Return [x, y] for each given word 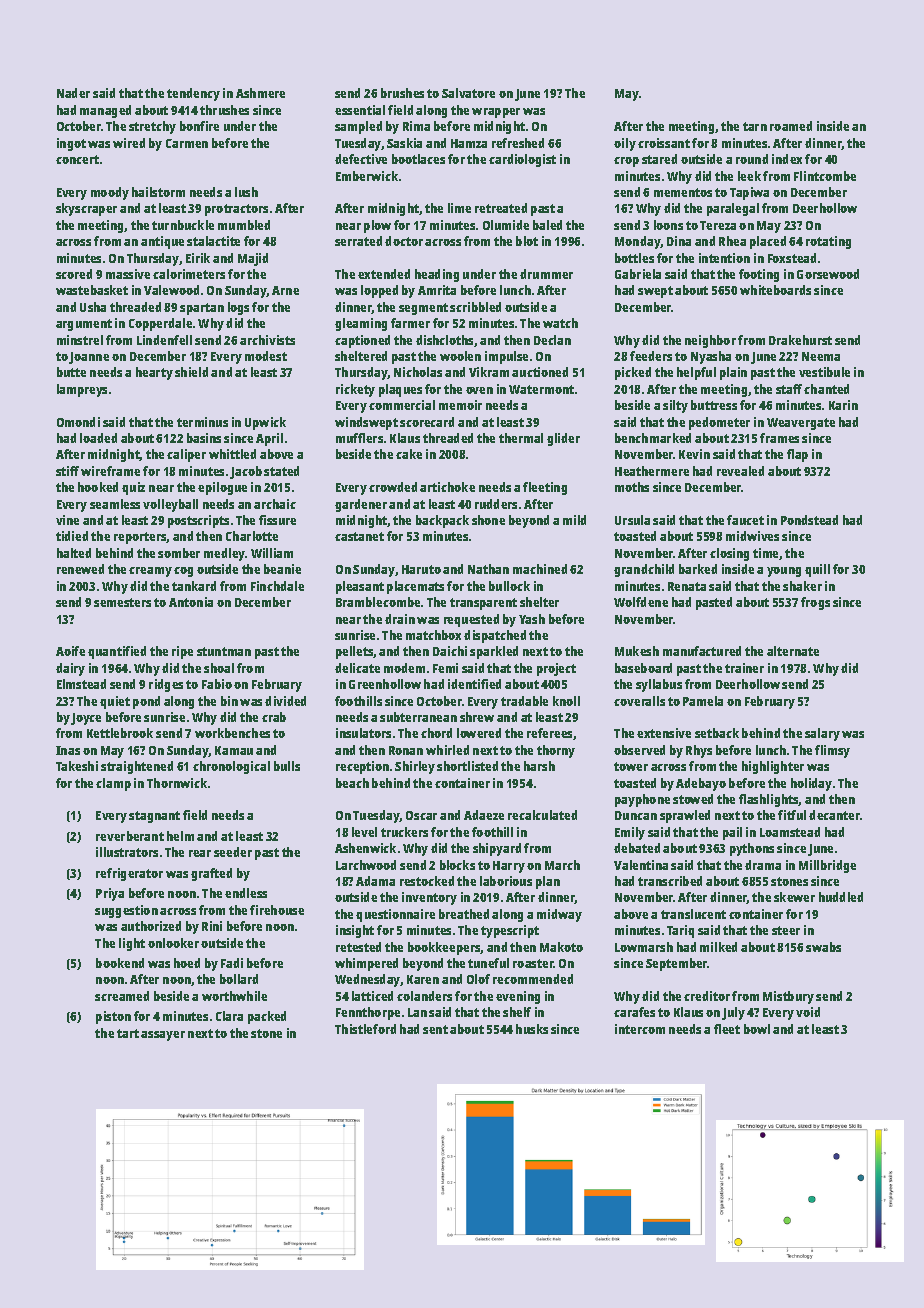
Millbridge [827, 866]
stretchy [152, 127]
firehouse [277, 910]
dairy [70, 669]
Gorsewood [828, 274]
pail [732, 833]
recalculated [542, 815]
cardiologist [522, 160]
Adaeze [484, 815]
